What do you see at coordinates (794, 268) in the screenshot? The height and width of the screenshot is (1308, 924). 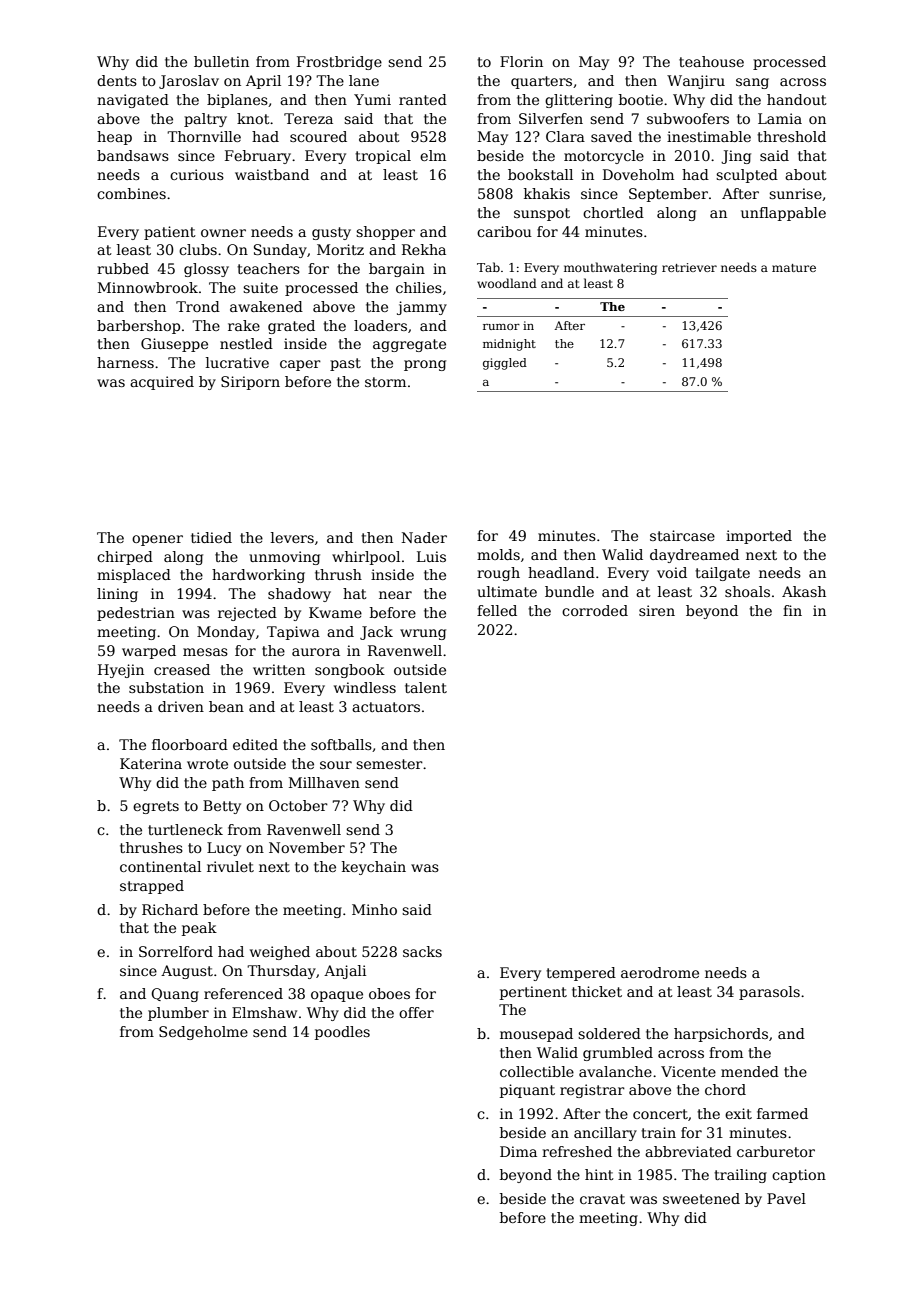 I see `mature` at bounding box center [794, 268].
